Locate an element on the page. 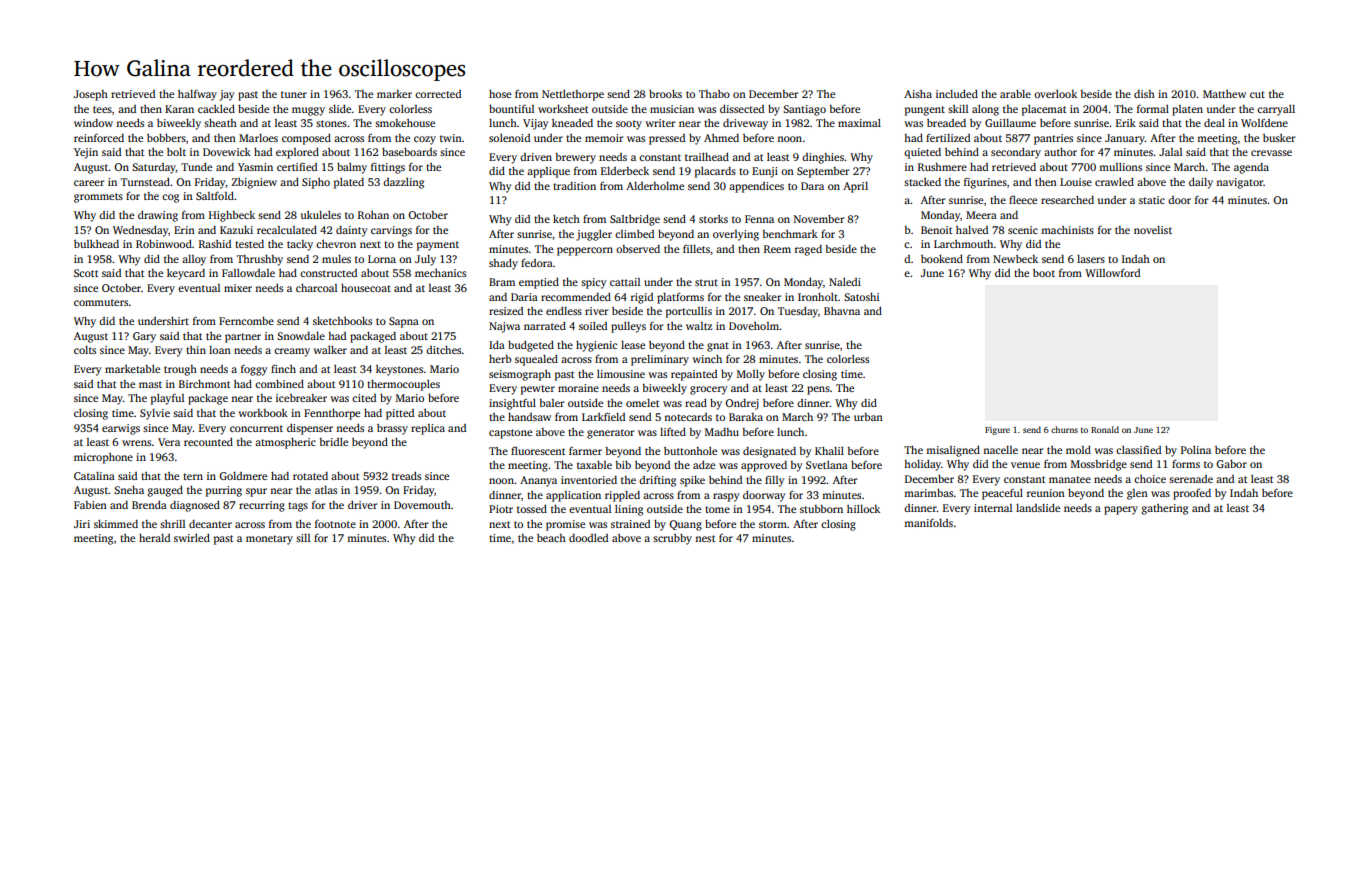  scrubby is located at coordinates (672, 539).
